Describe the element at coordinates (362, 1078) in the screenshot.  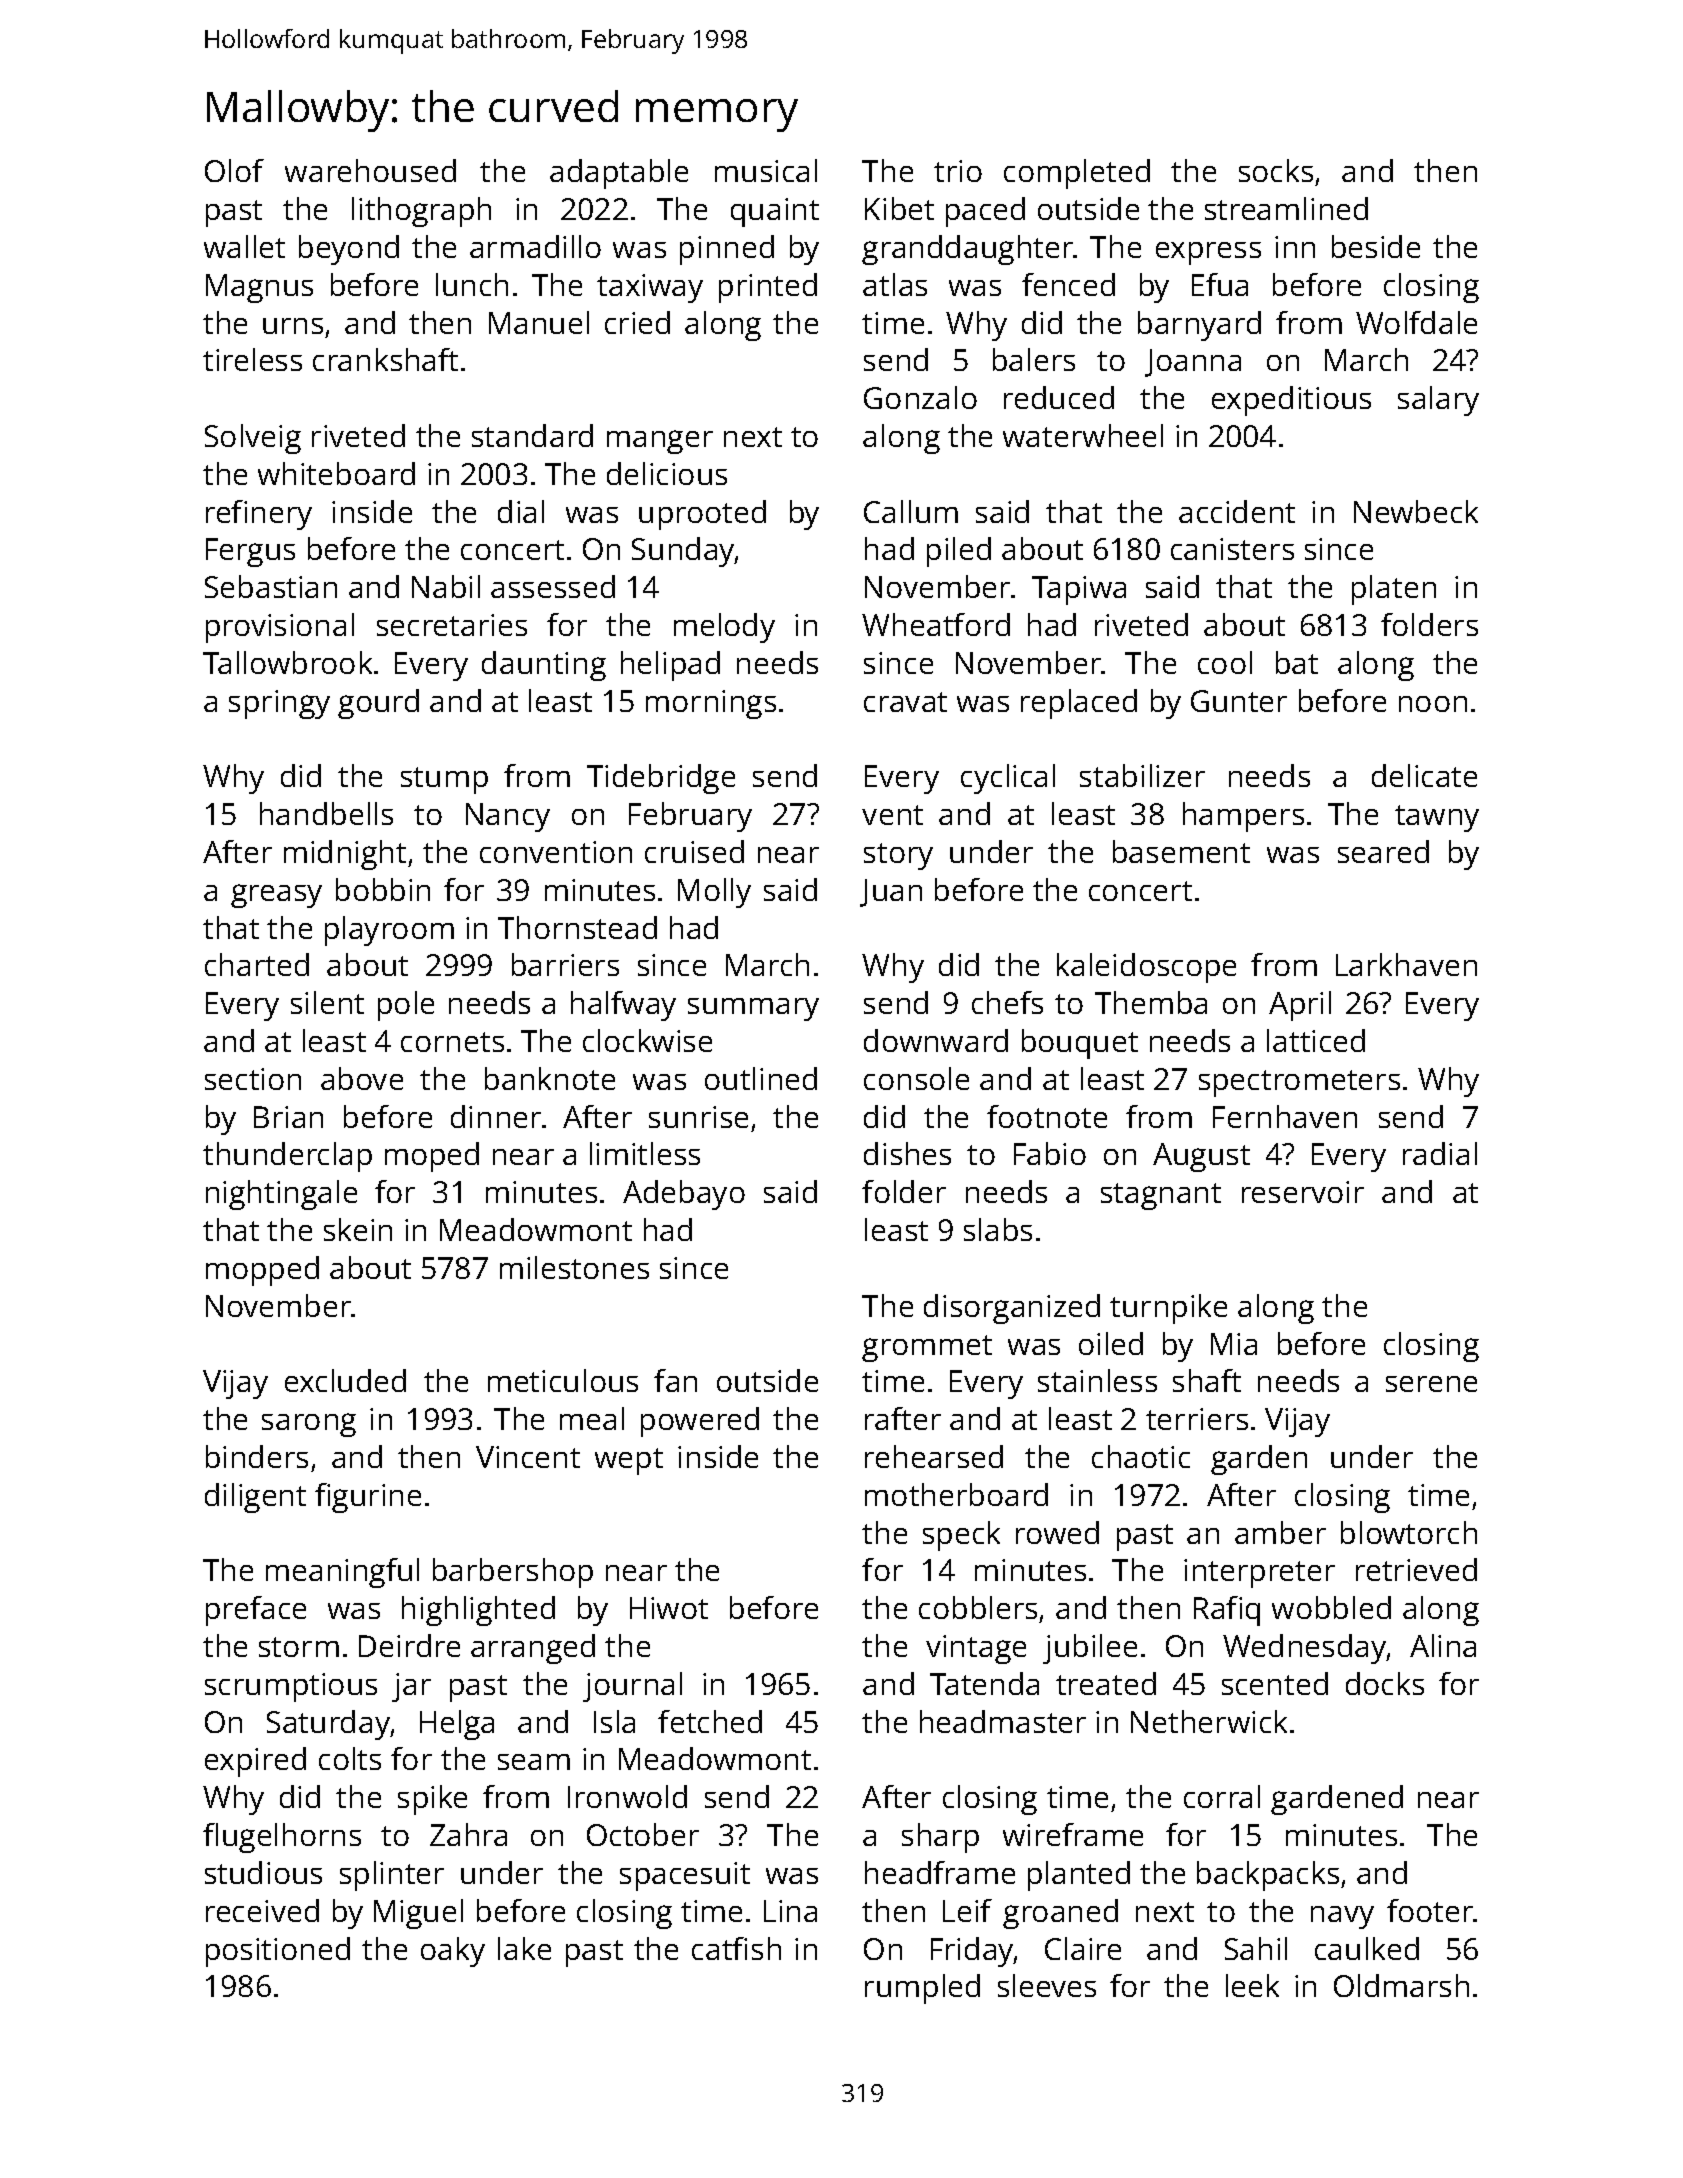
I see `above` at that location.
